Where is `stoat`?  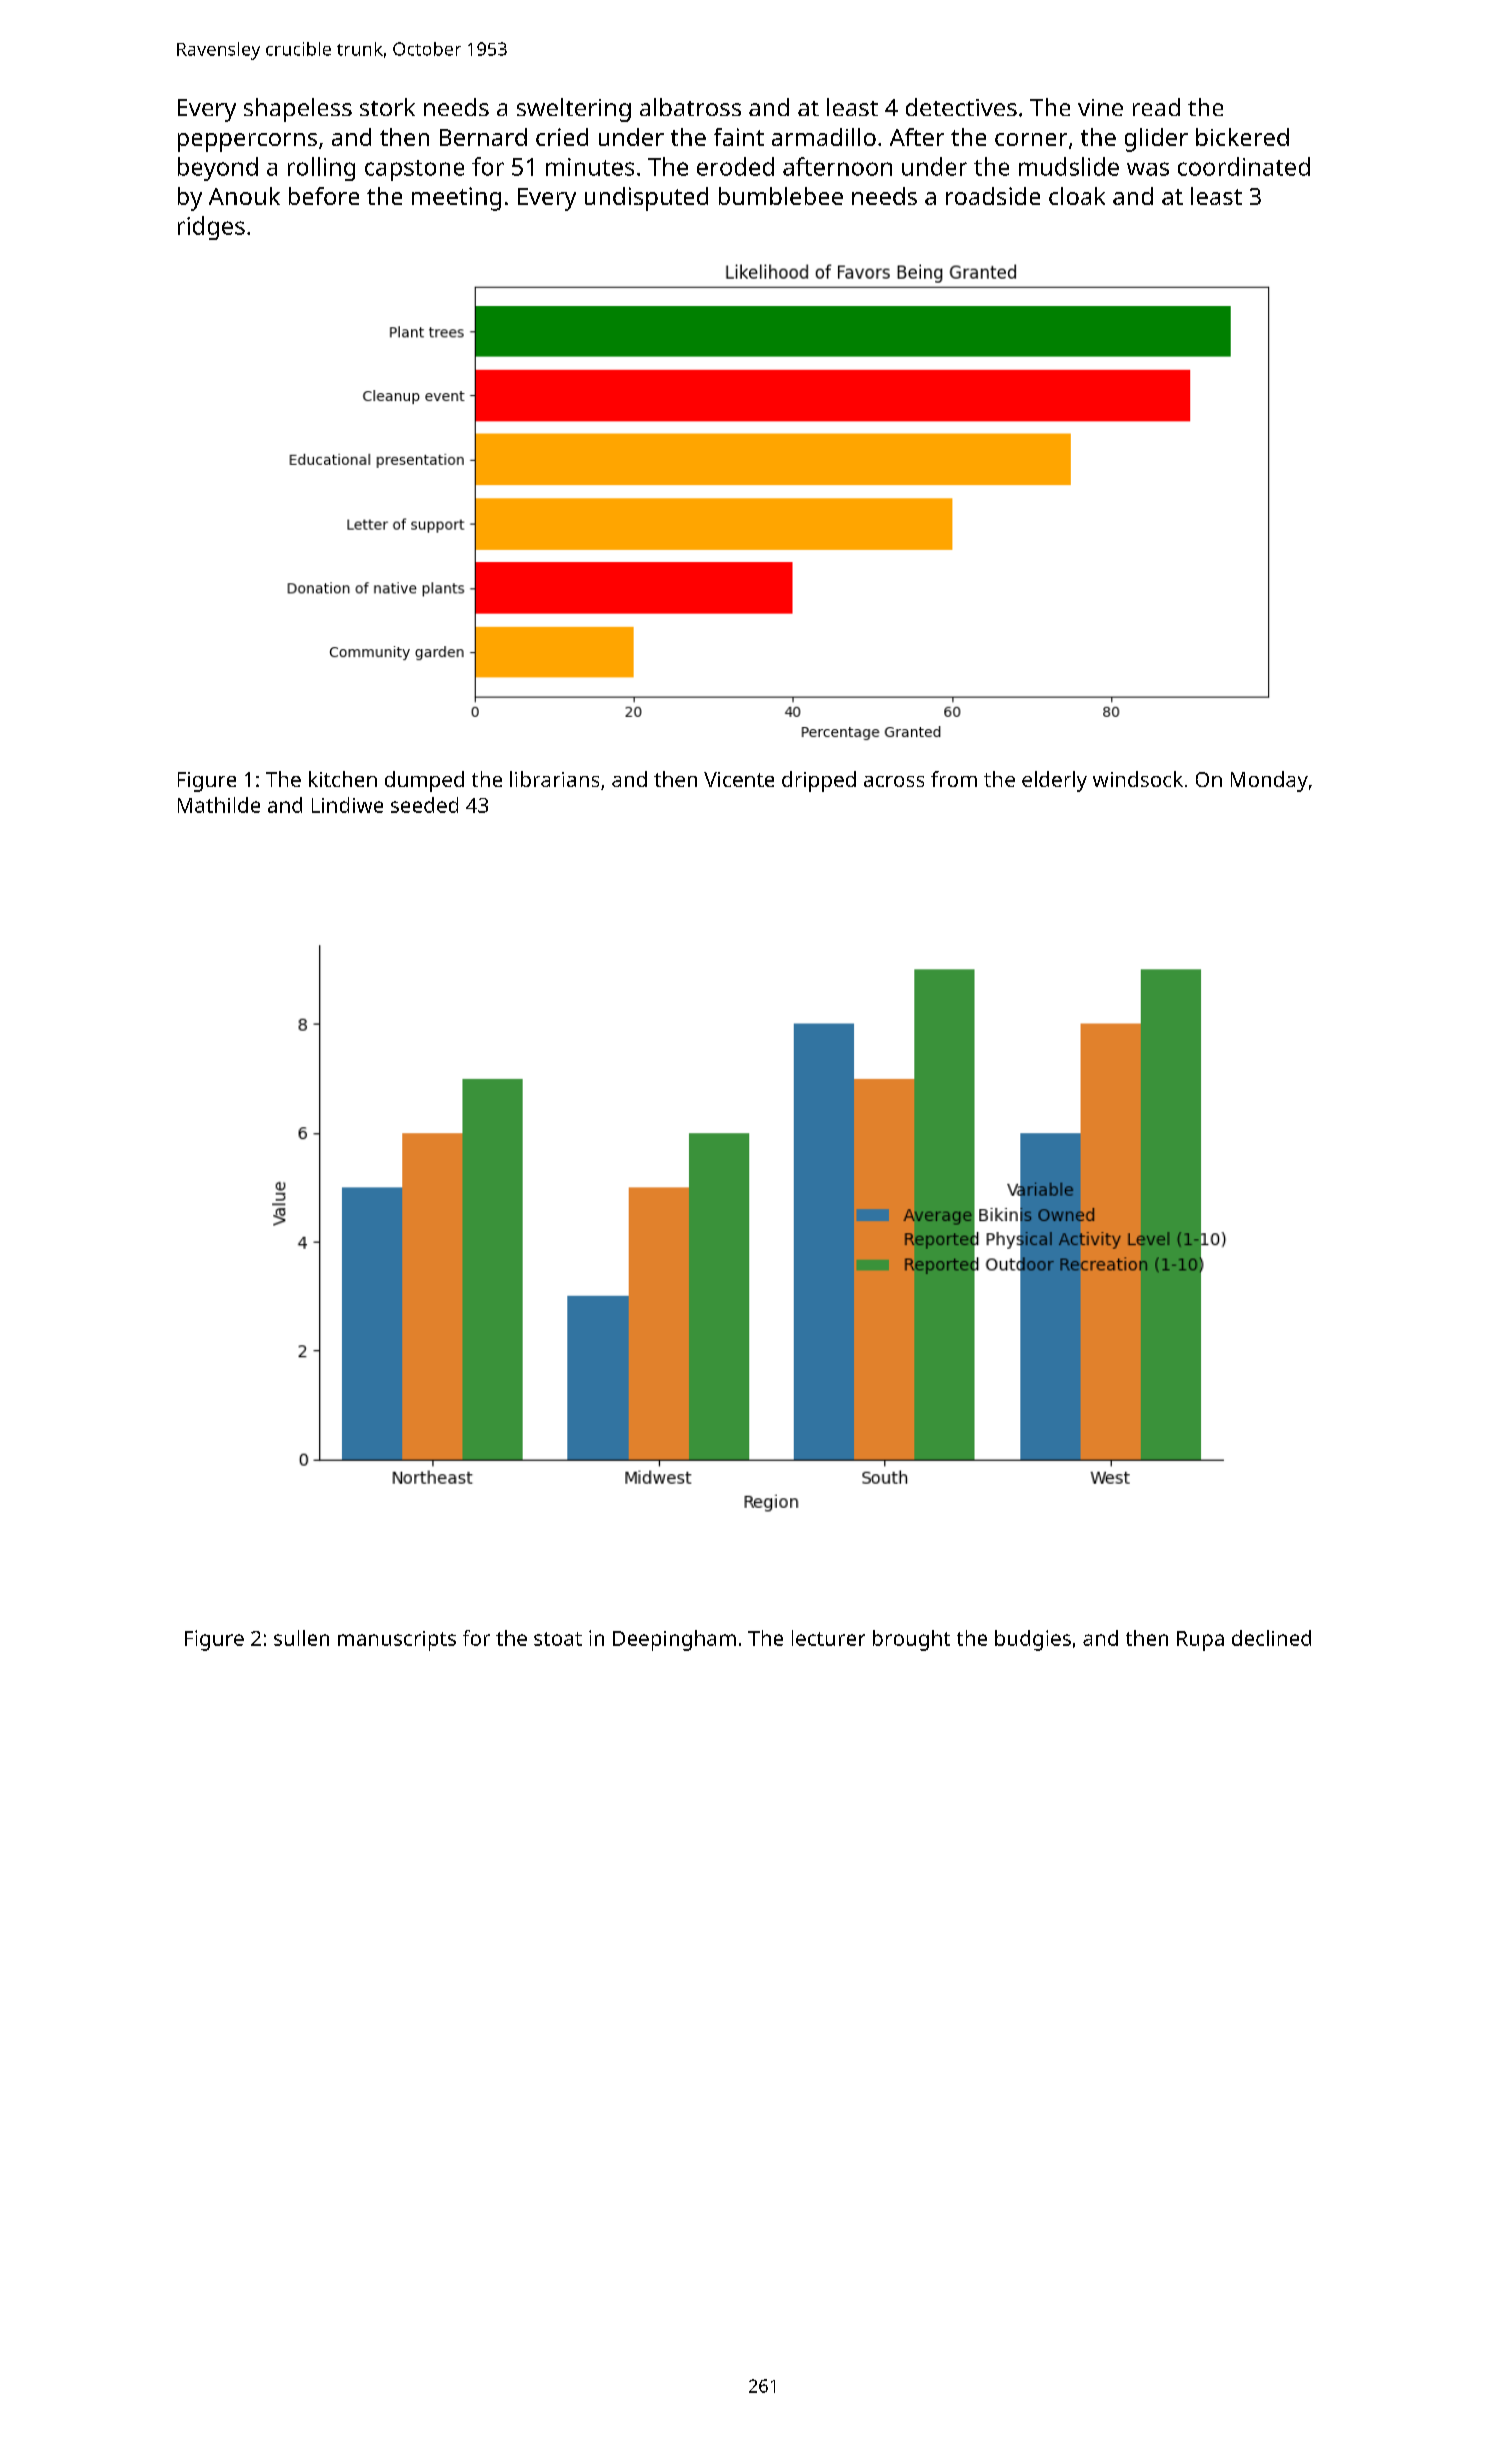
stoat is located at coordinates (558, 1639).
